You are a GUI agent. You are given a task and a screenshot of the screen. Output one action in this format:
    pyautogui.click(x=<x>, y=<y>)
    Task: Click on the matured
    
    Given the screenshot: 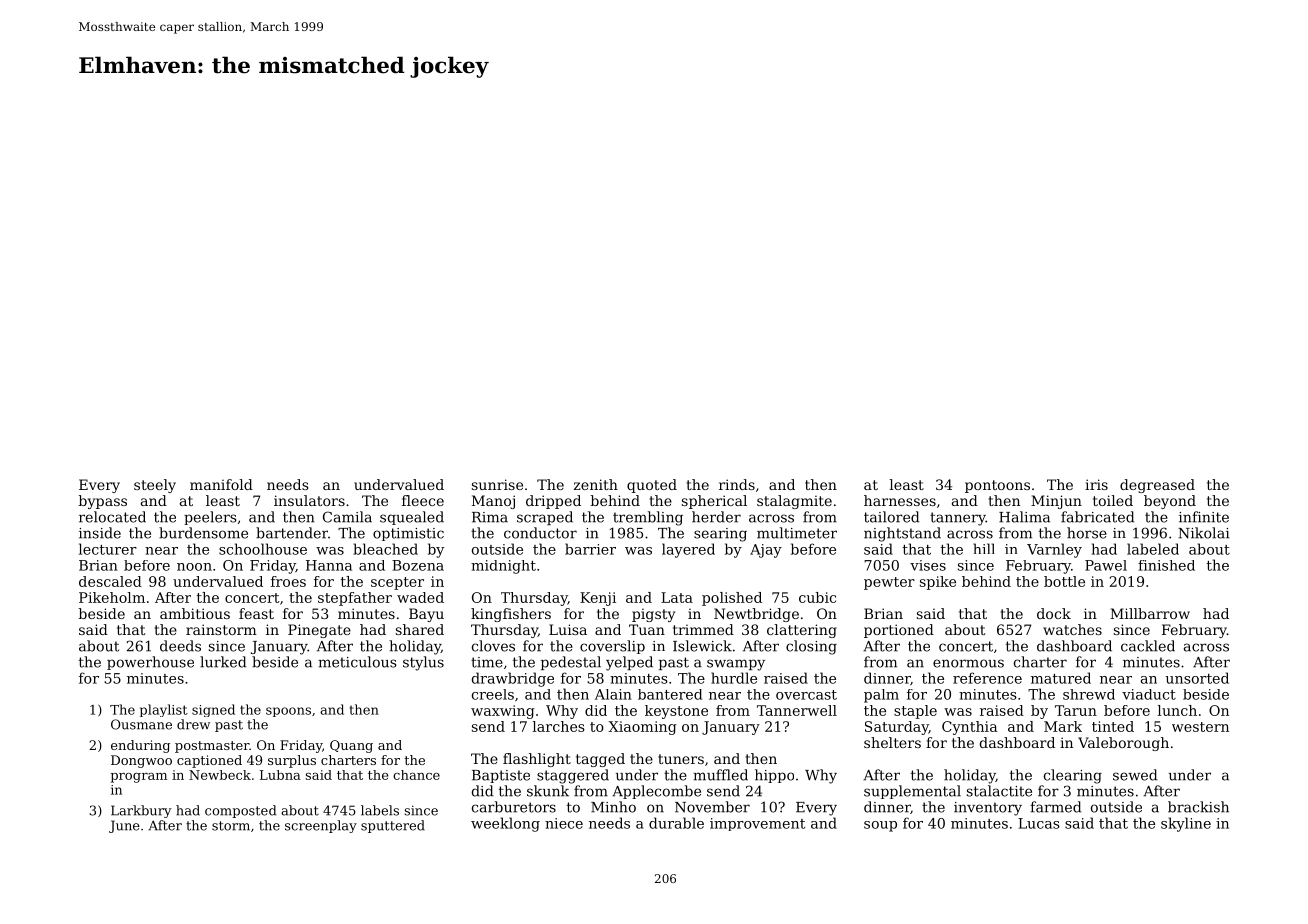 What is the action you would take?
    pyautogui.click(x=1061, y=678)
